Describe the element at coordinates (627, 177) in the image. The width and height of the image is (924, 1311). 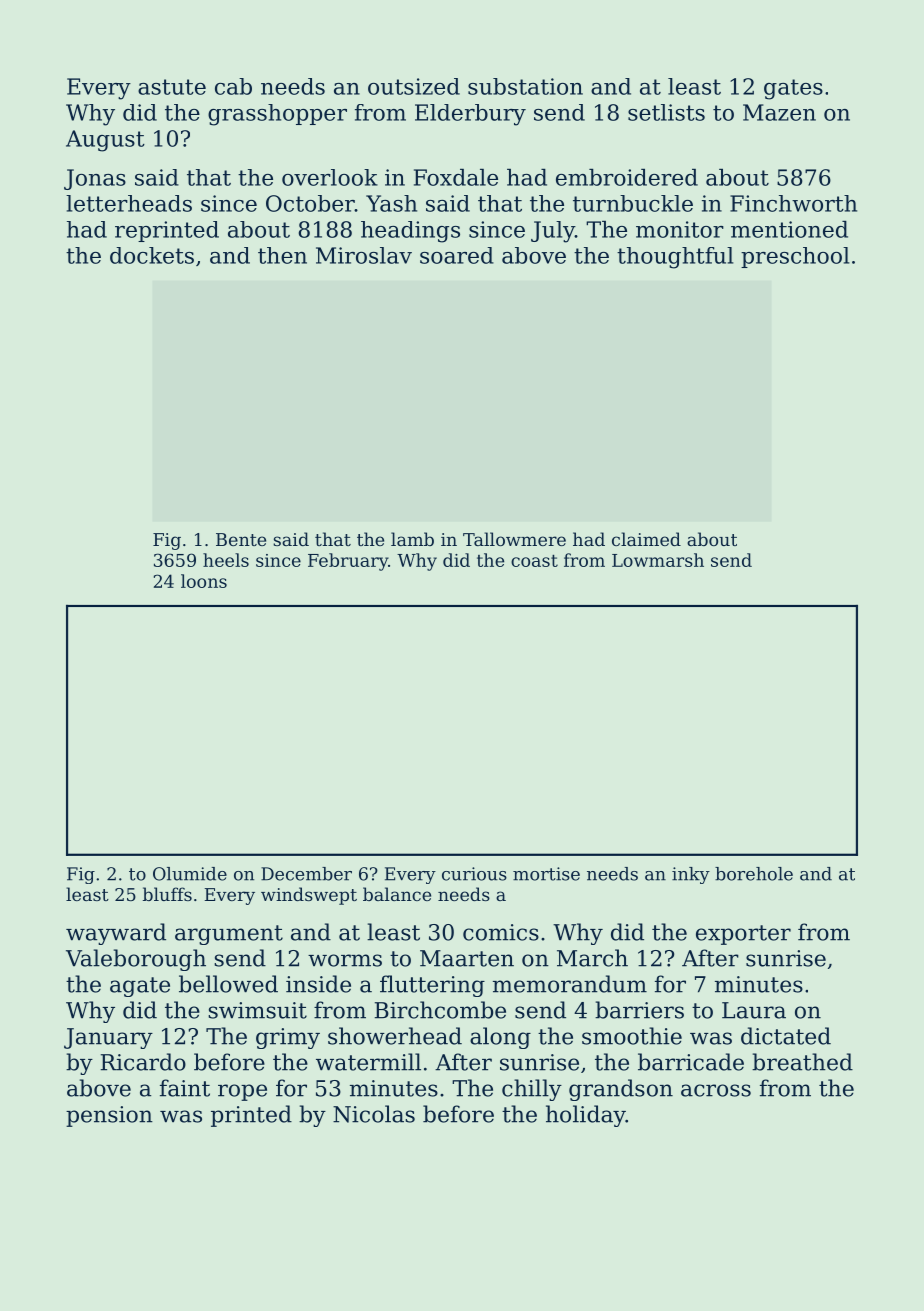
I see `embroidered` at that location.
